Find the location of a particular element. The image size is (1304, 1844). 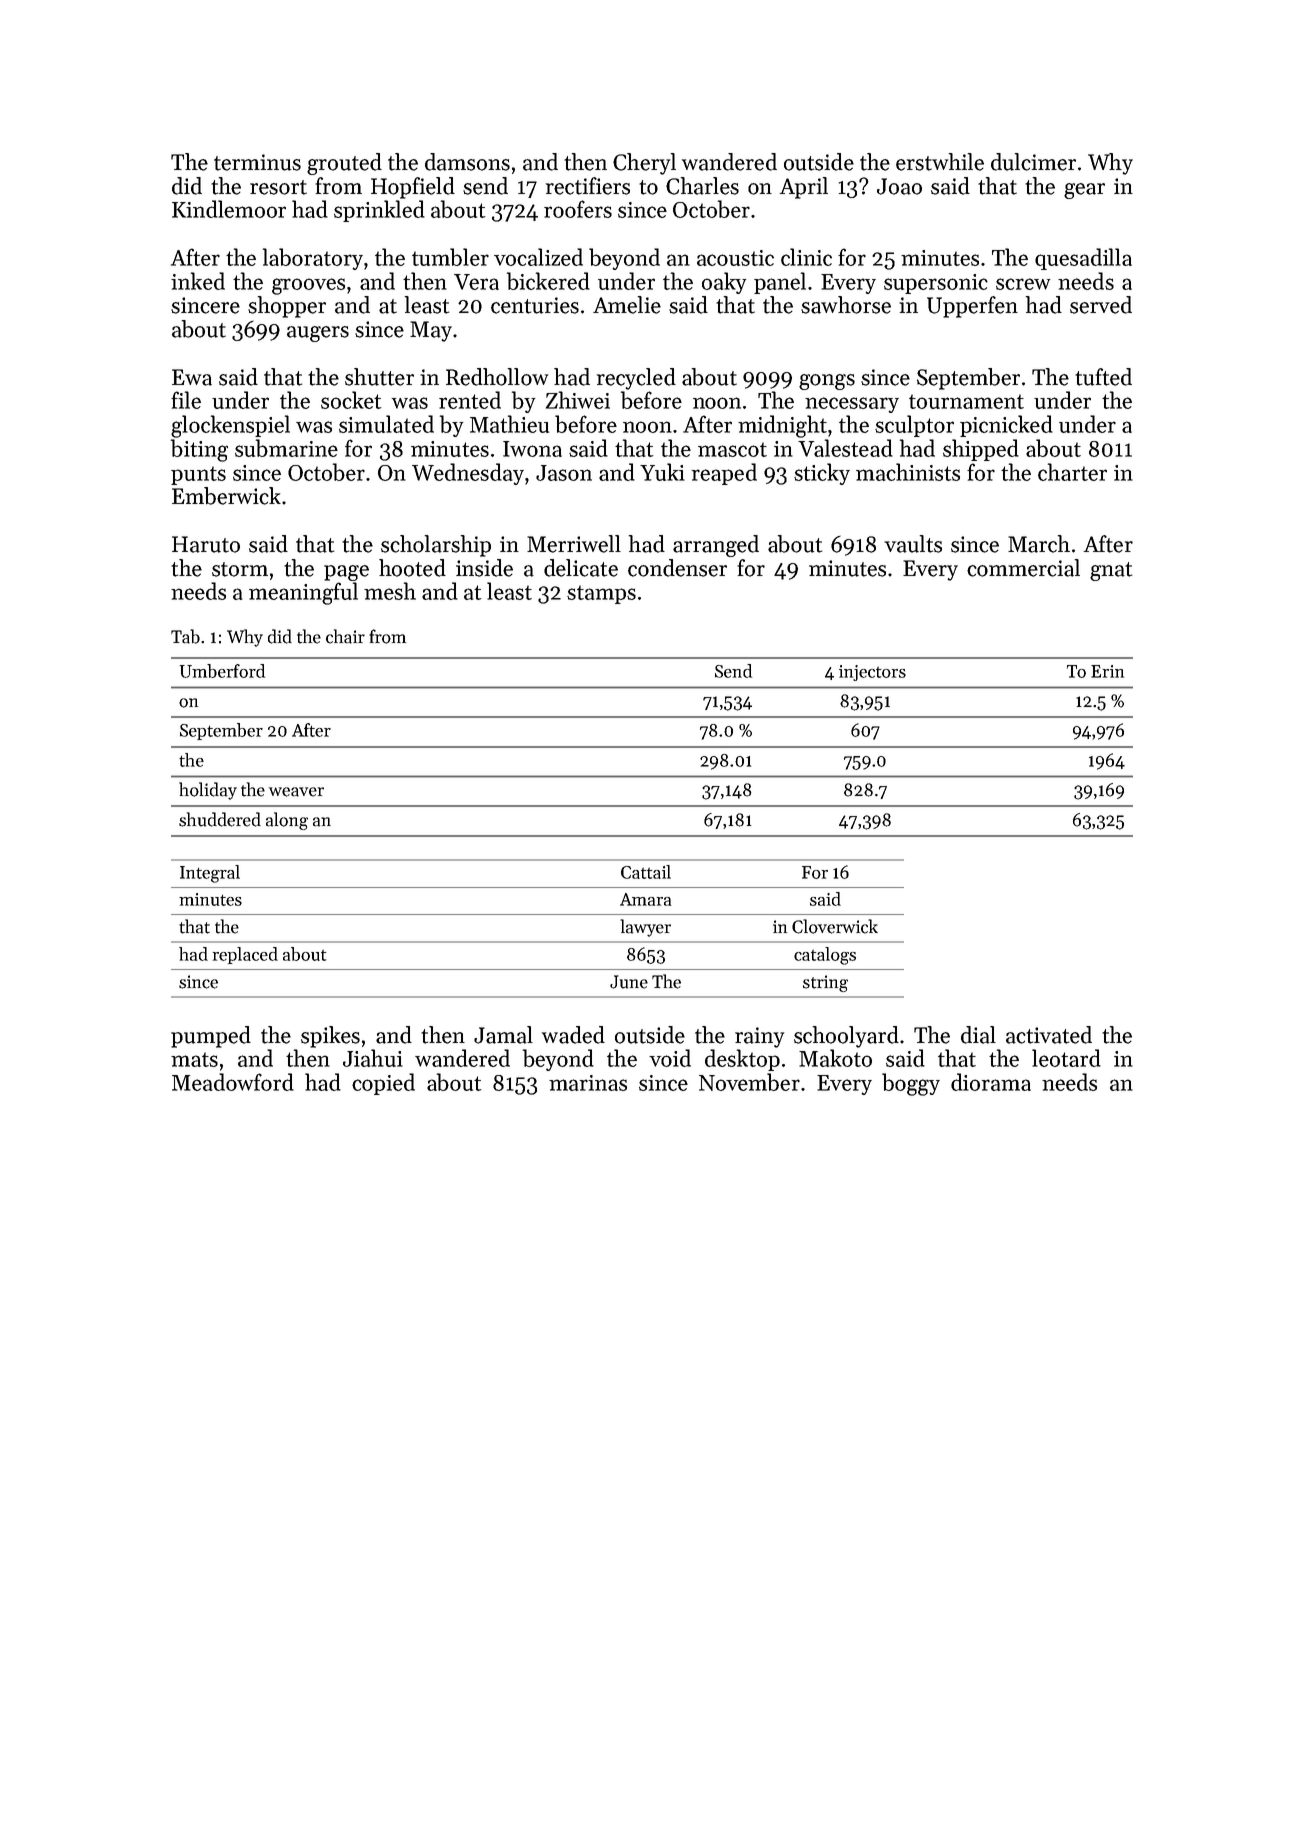

Joao is located at coordinates (899, 186).
